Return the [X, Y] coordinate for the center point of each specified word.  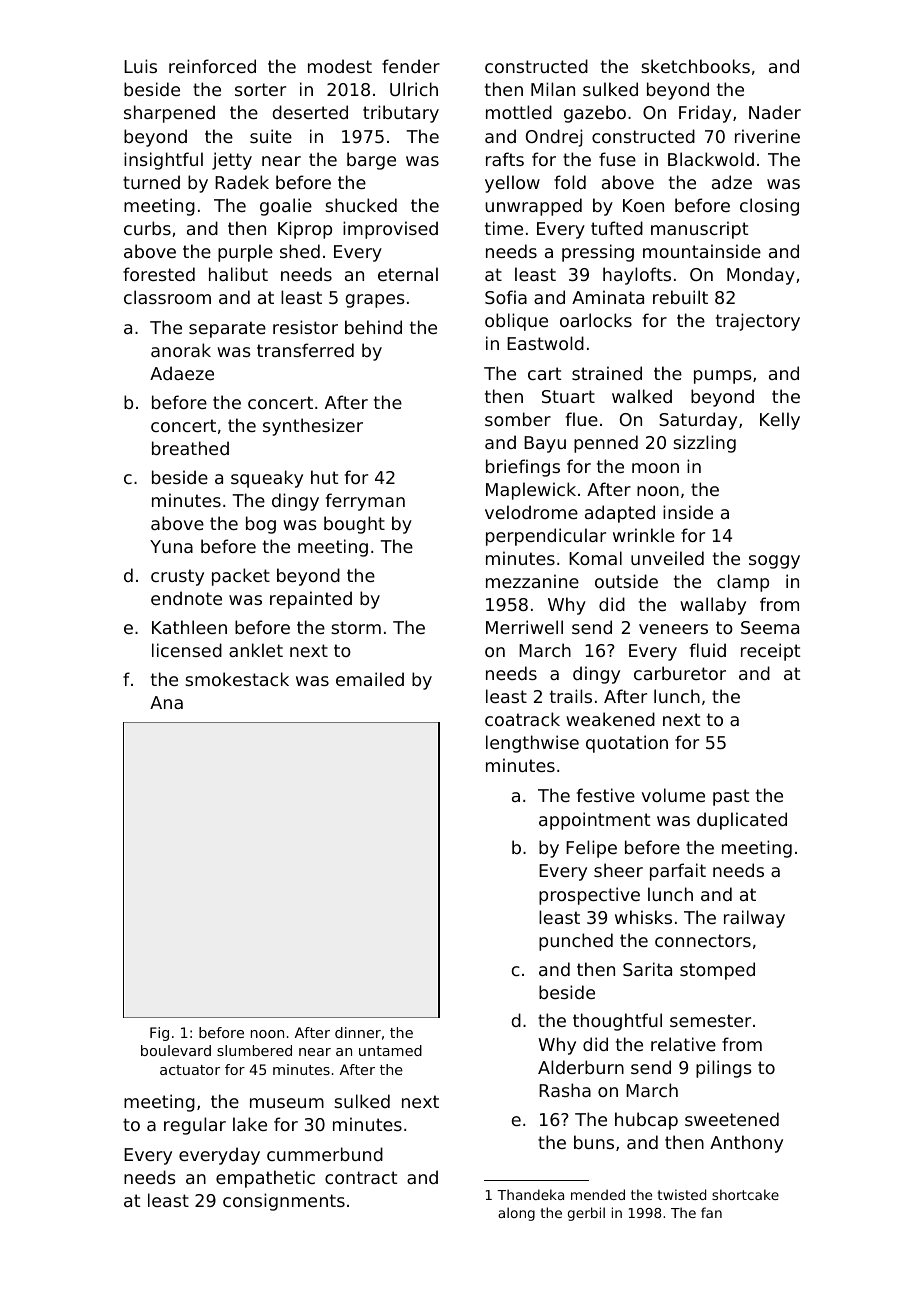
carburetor [680, 673]
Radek [242, 182]
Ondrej [554, 138]
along [516, 1214]
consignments [284, 1202]
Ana [166, 702]
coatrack [522, 719]
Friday [705, 114]
